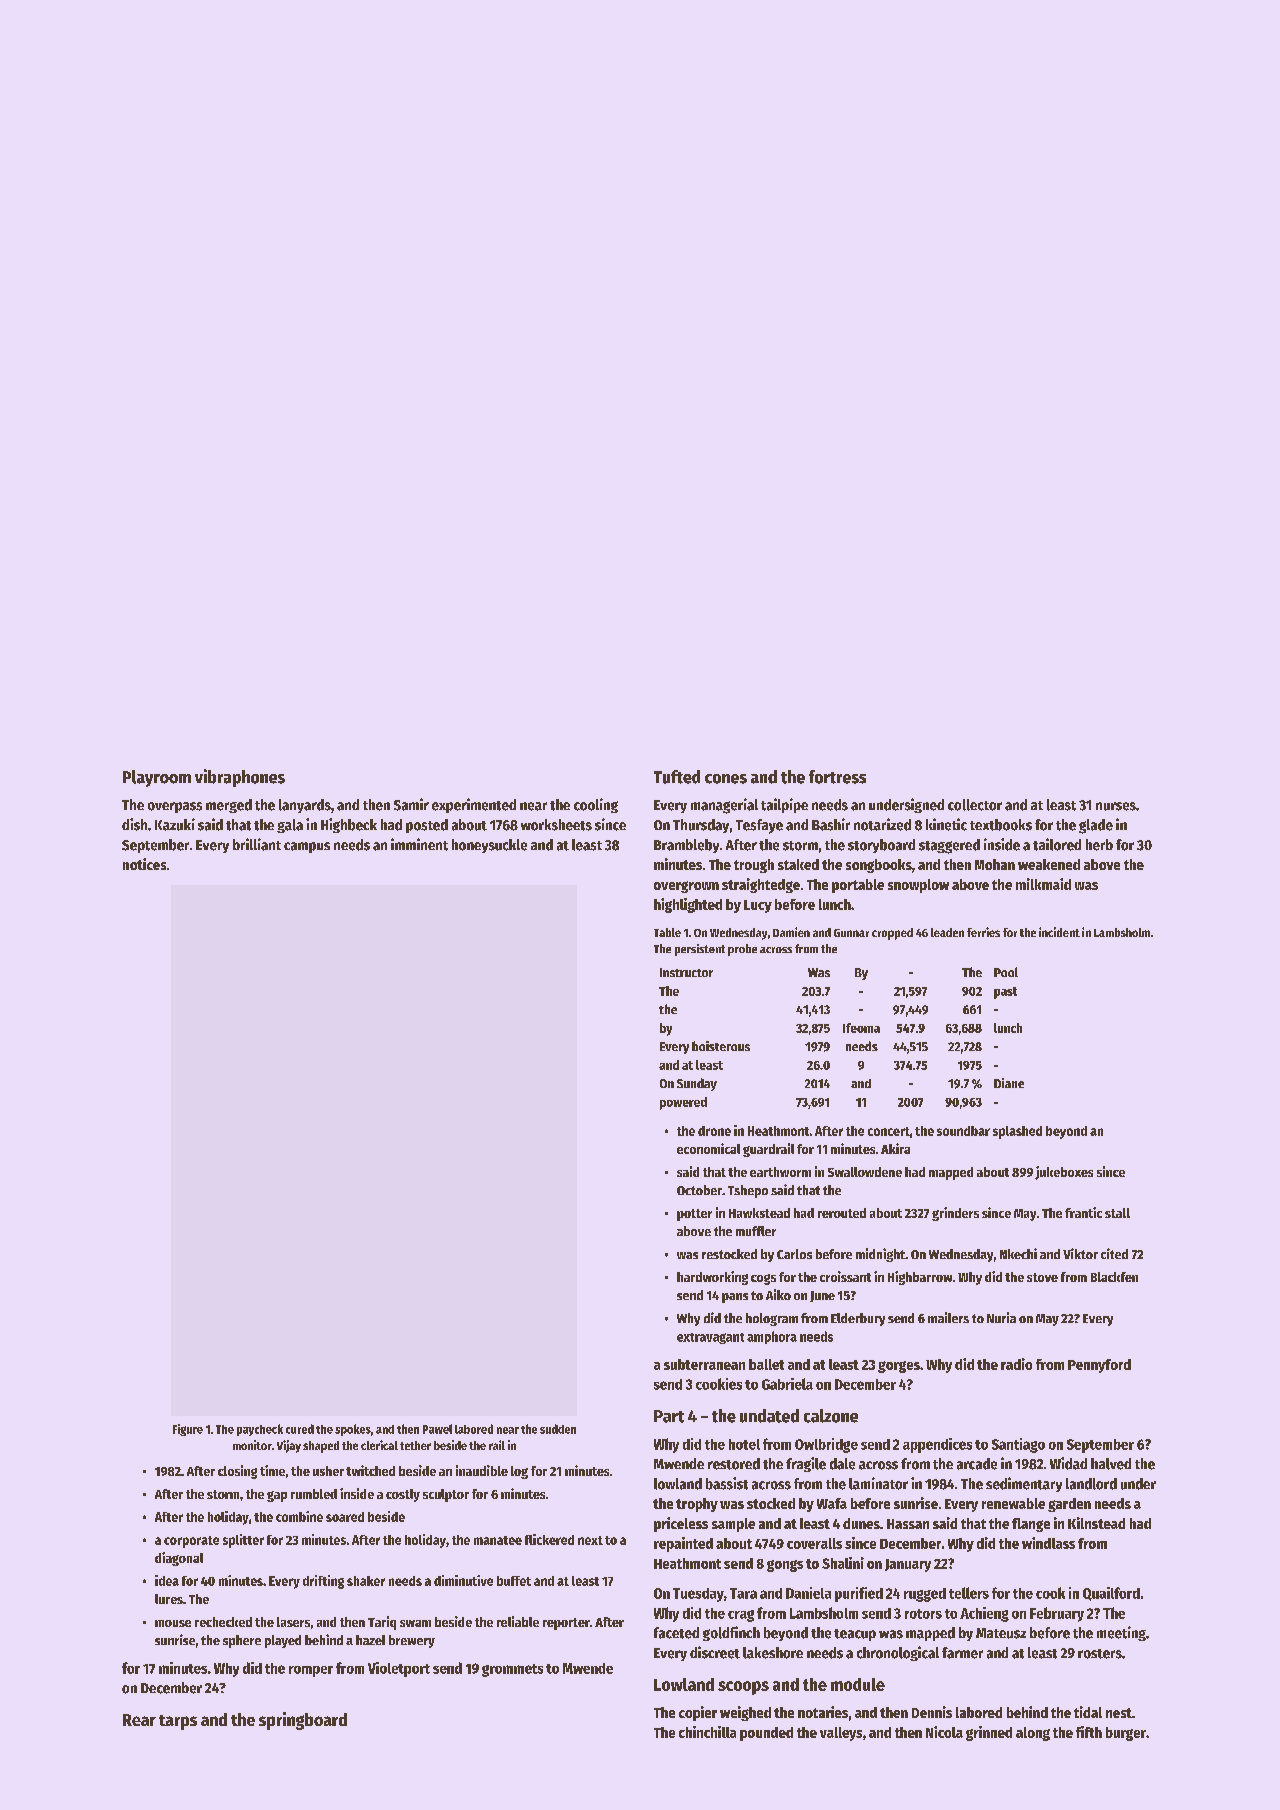  I want to click on October, so click(699, 1190).
